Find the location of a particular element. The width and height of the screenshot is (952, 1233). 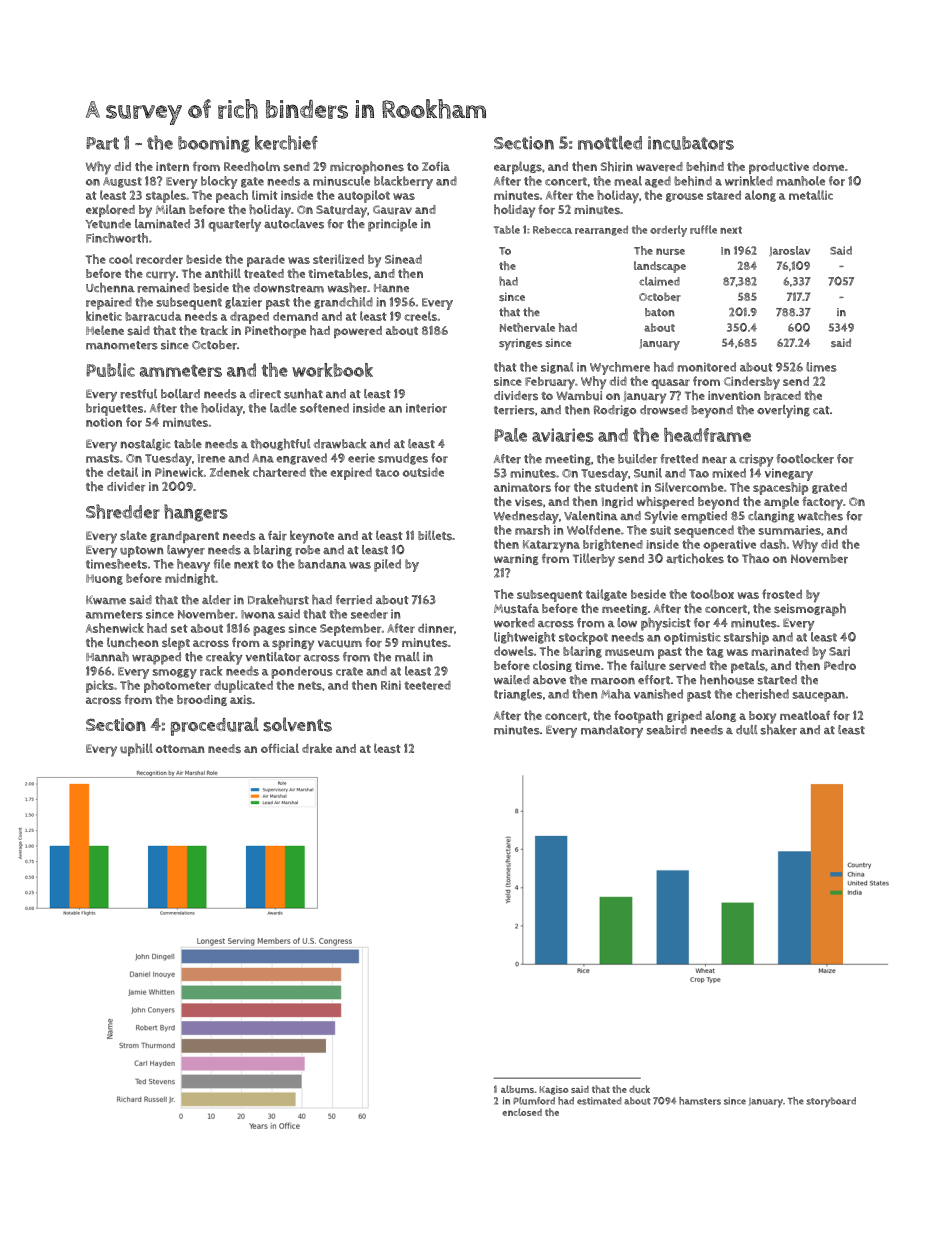

luncheon is located at coordinates (133, 642).
